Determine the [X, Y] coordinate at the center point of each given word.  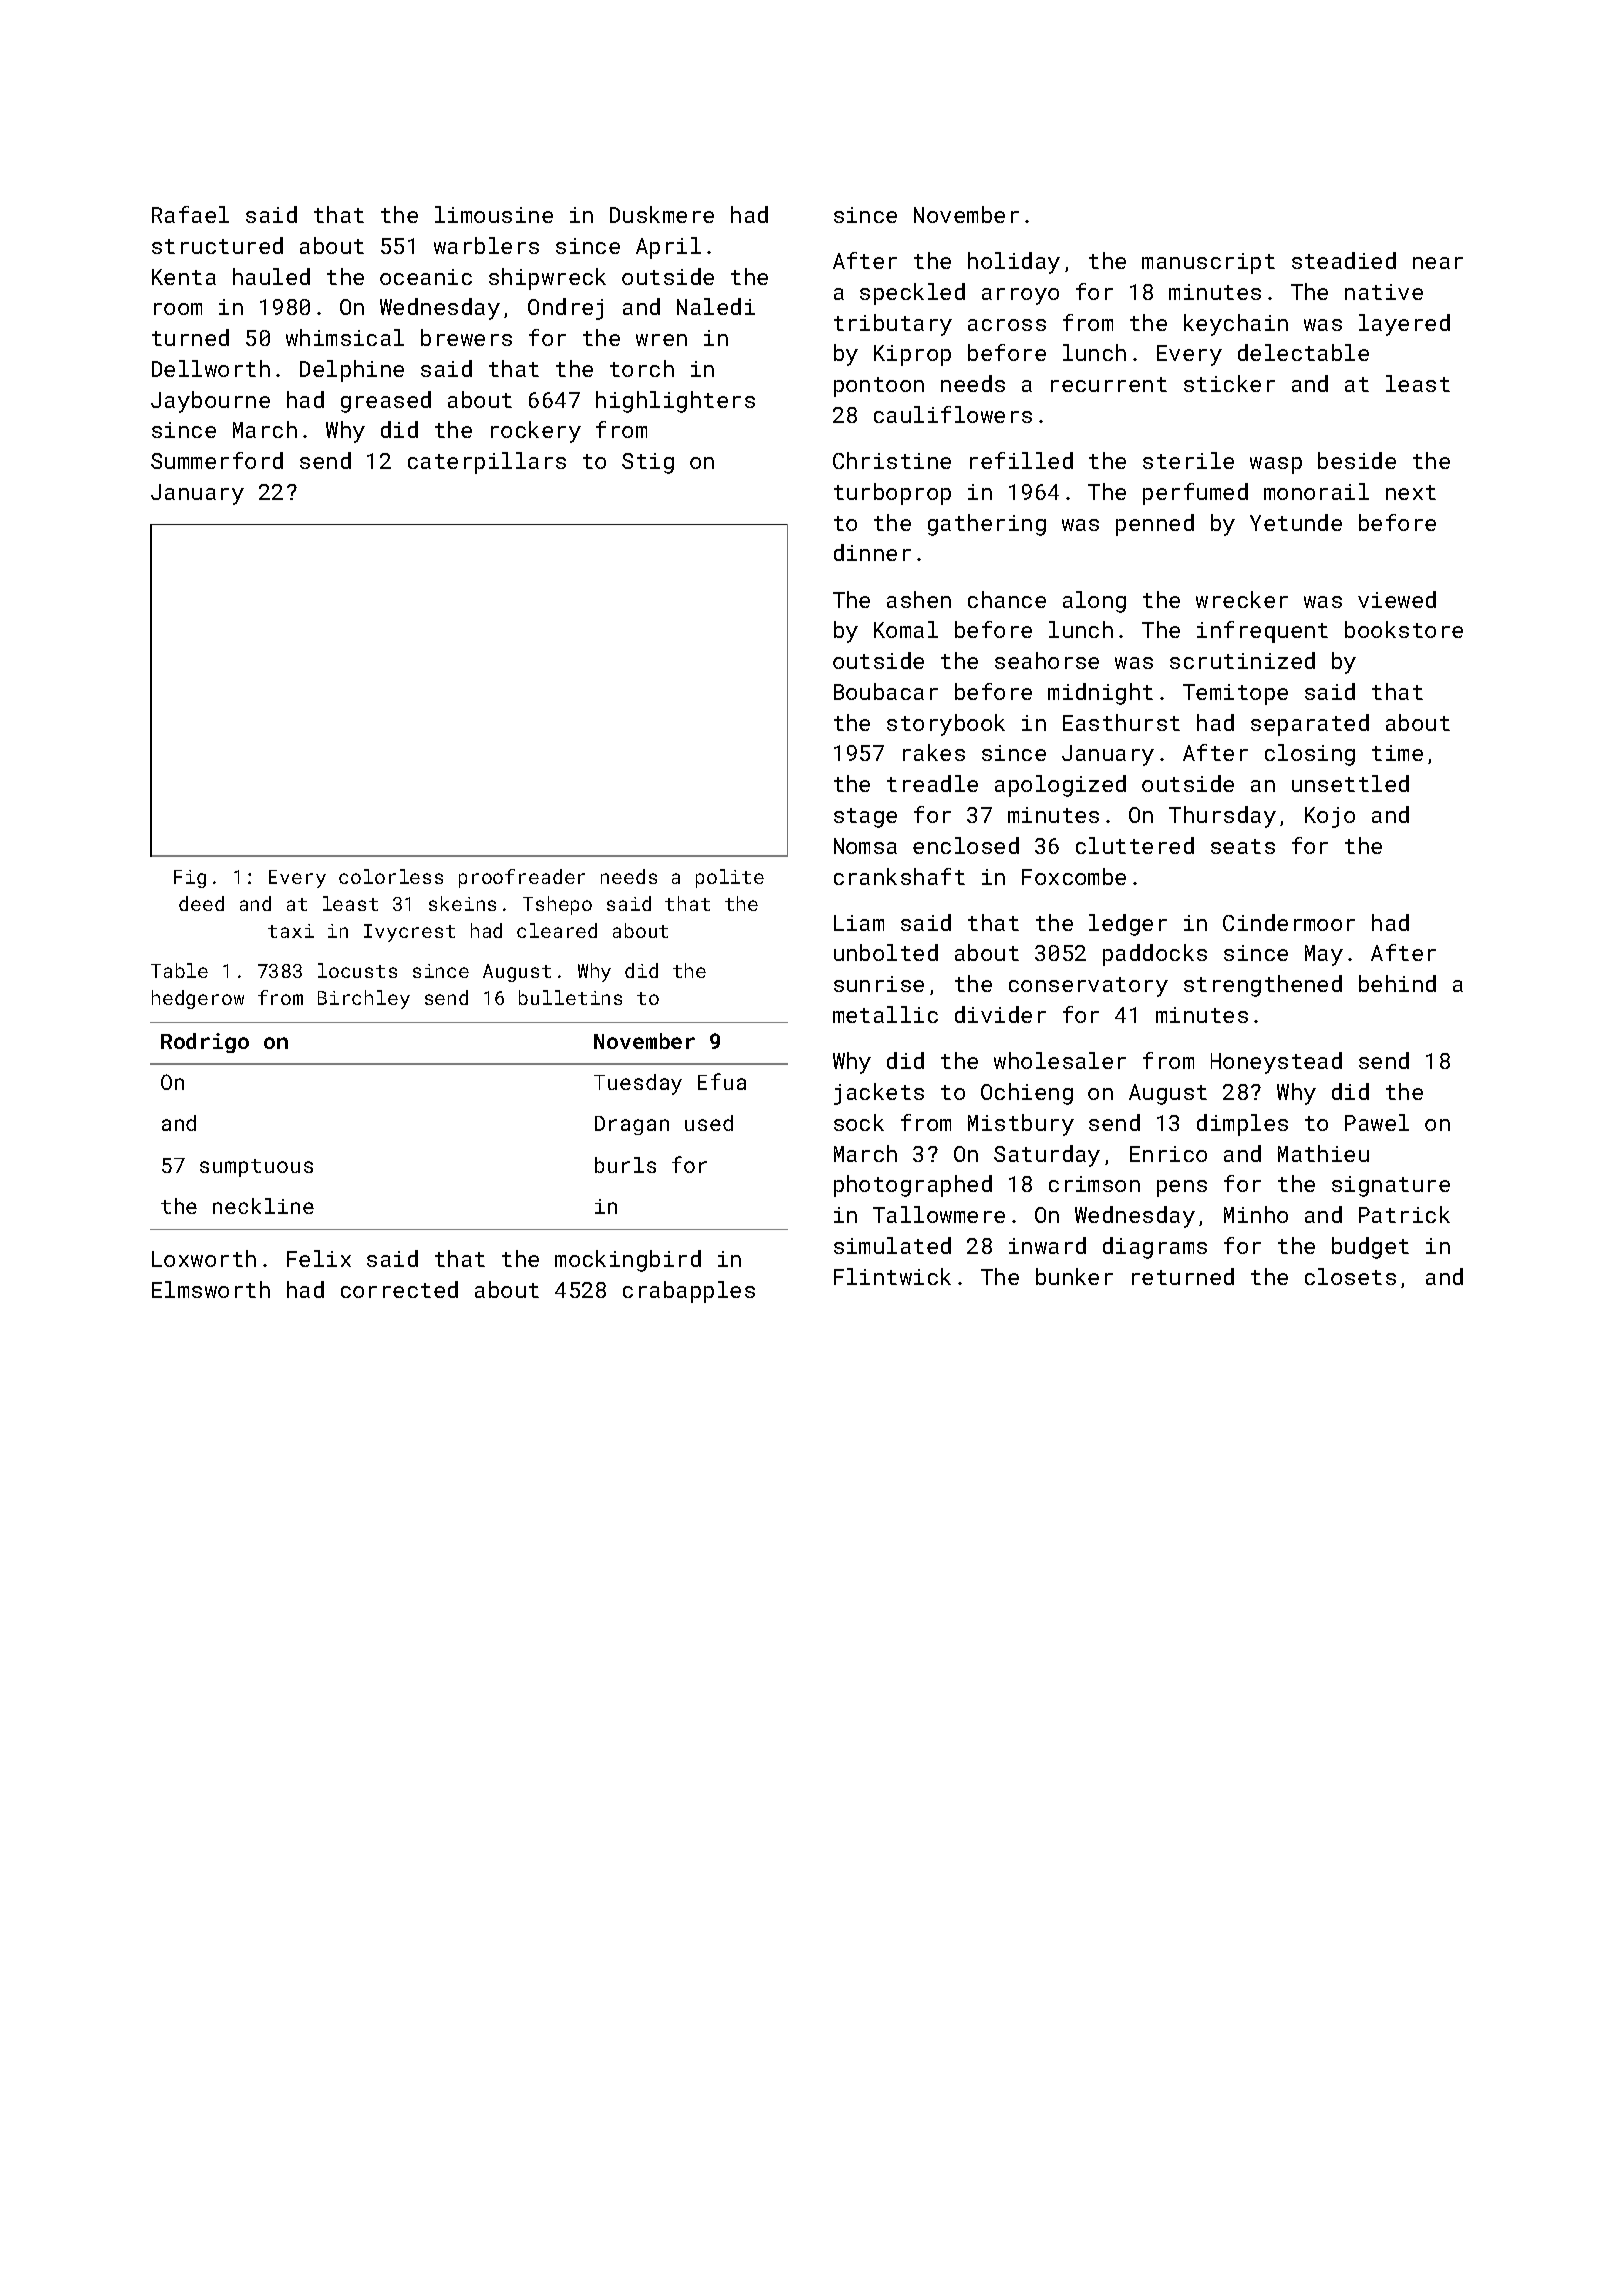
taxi [291, 931]
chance [1007, 599]
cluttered [1135, 845]
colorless [391, 876]
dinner [872, 552]
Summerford [217, 460]
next [1411, 492]
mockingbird [628, 1261]
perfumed [1195, 494]
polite [730, 878]
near [1438, 263]
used [709, 1123]
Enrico [1168, 1154]
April [668, 248]
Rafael [190, 214]
